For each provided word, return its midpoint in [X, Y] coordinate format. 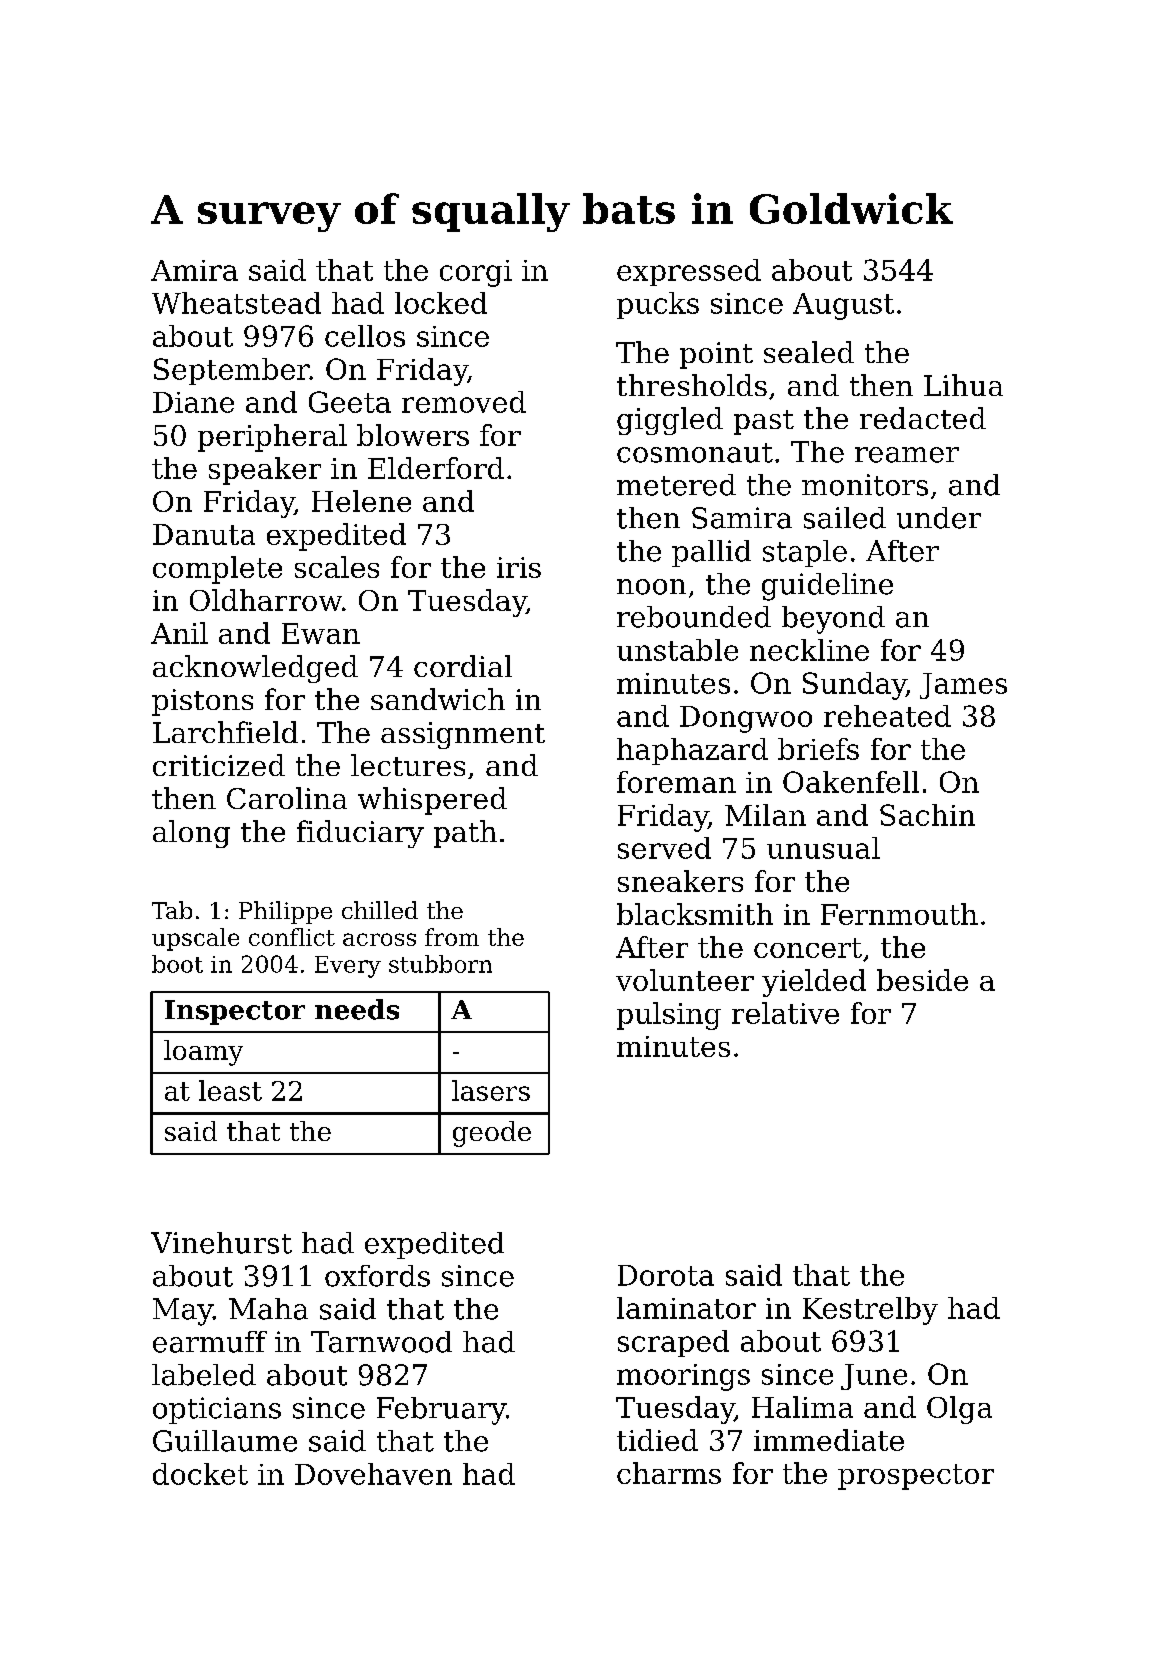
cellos [365, 336]
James [963, 686]
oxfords [377, 1276]
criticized [219, 765]
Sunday [854, 686]
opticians [217, 1410]
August [843, 306]
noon [651, 587]
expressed [689, 272]
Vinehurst [221, 1243]
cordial [463, 666]
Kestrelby [870, 1311]
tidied [657, 1440]
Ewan [321, 633]
